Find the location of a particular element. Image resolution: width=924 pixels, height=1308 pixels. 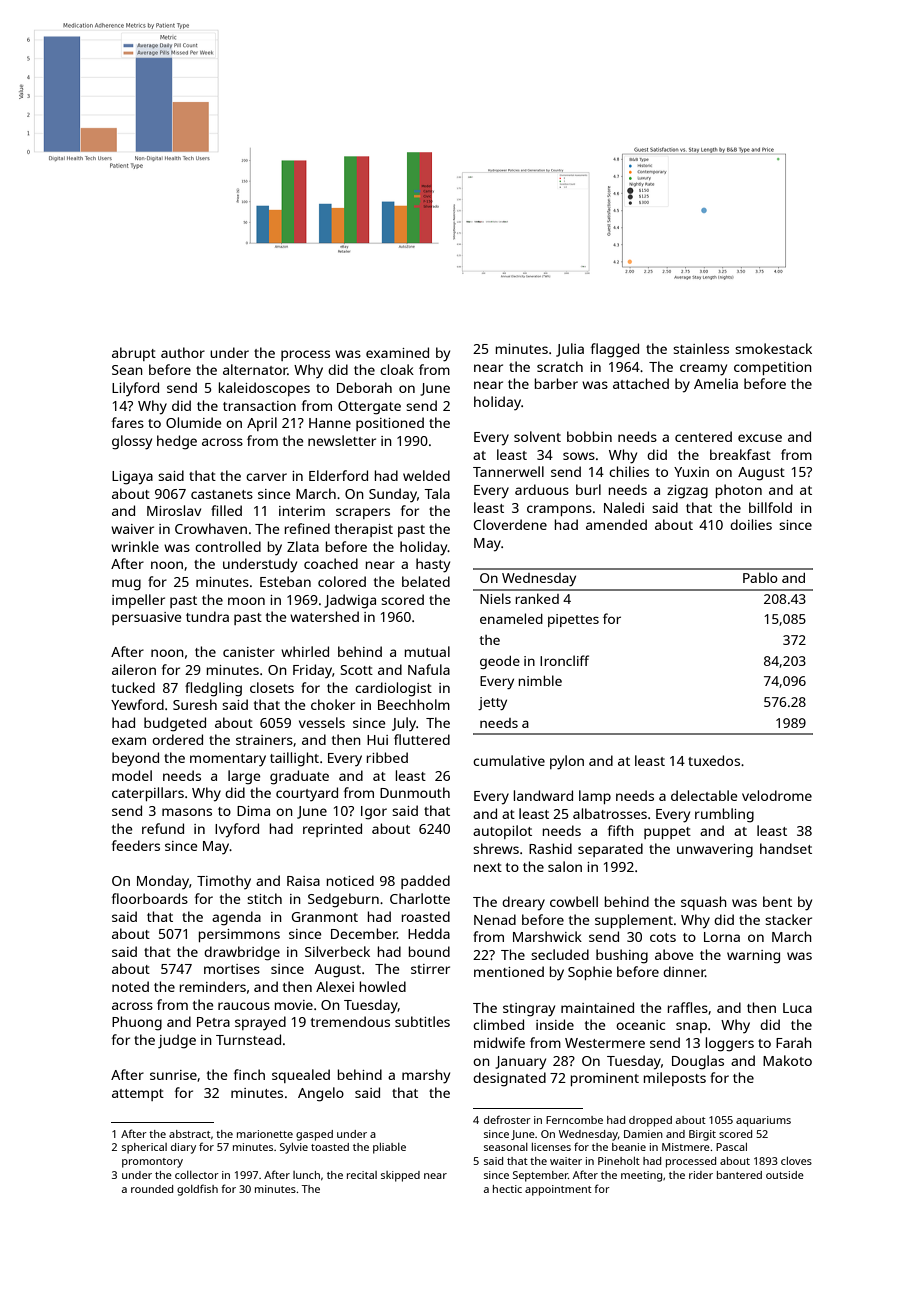

outside is located at coordinates (785, 1175).
